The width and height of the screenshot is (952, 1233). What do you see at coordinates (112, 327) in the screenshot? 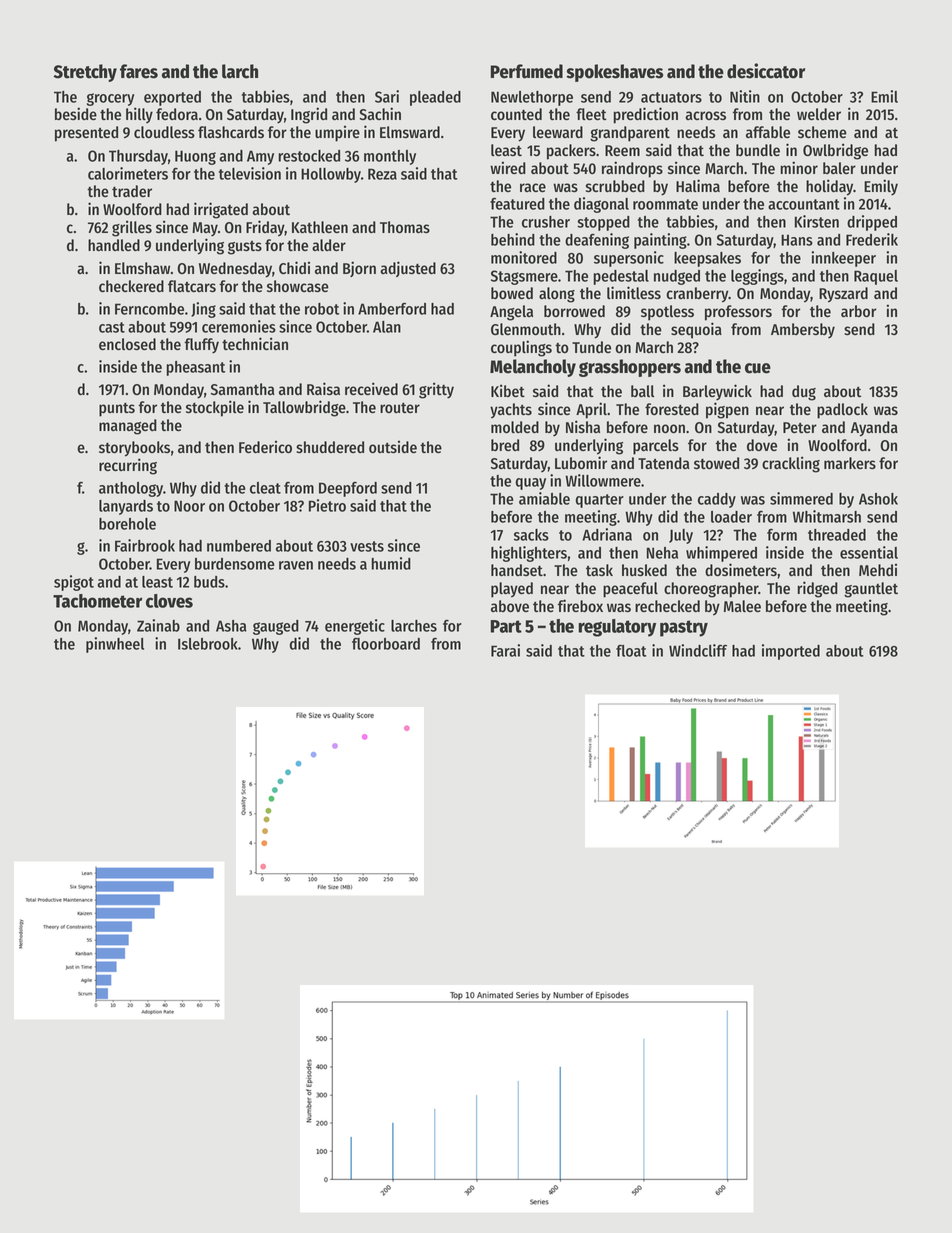
I see `cast` at bounding box center [112, 327].
